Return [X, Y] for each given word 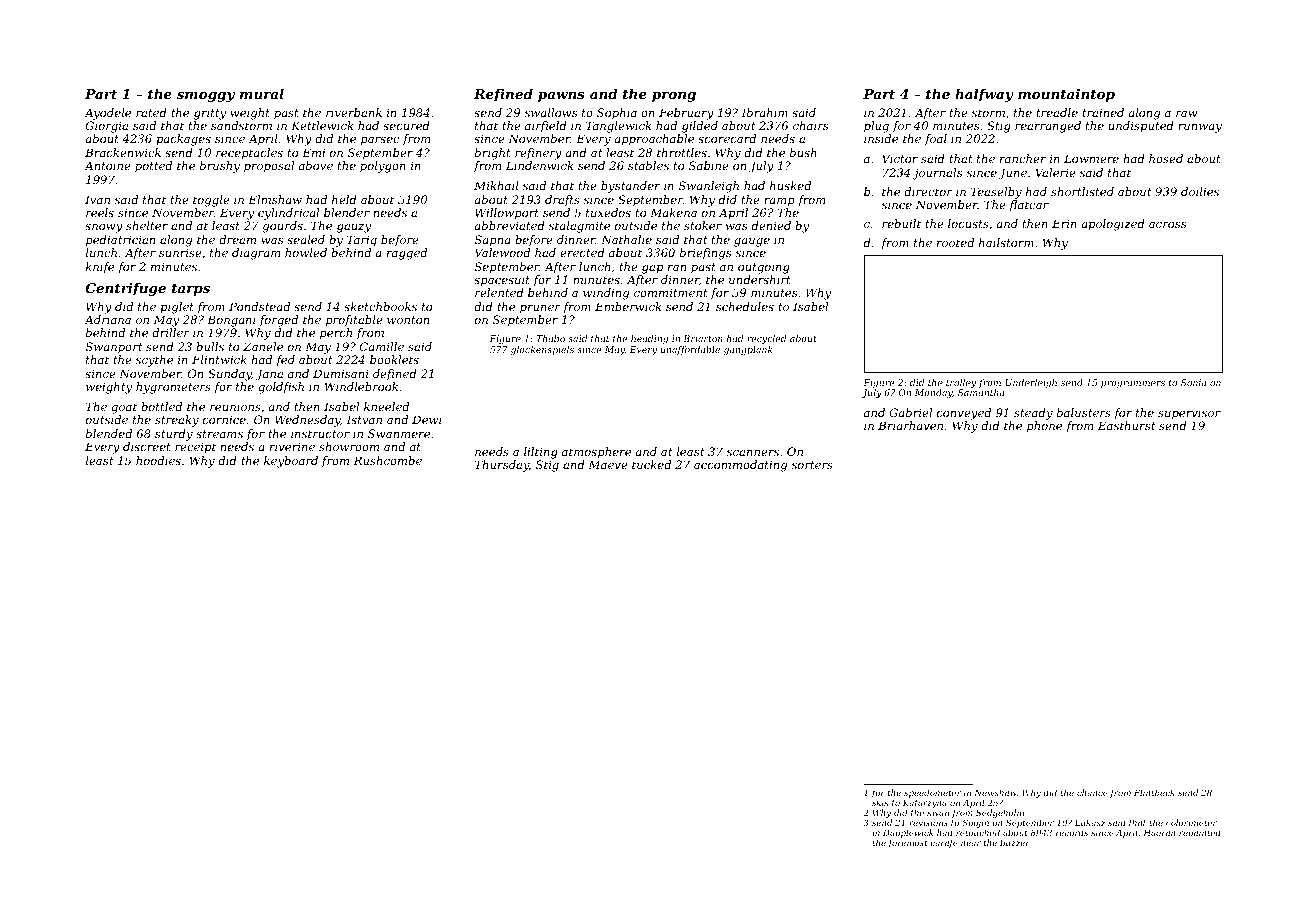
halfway [984, 95]
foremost [908, 843]
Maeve [608, 464]
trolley [961, 383]
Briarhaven [910, 425]
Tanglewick [618, 127]
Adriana [107, 319]
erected [582, 252]
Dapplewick [908, 833]
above [316, 165]
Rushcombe [388, 460]
